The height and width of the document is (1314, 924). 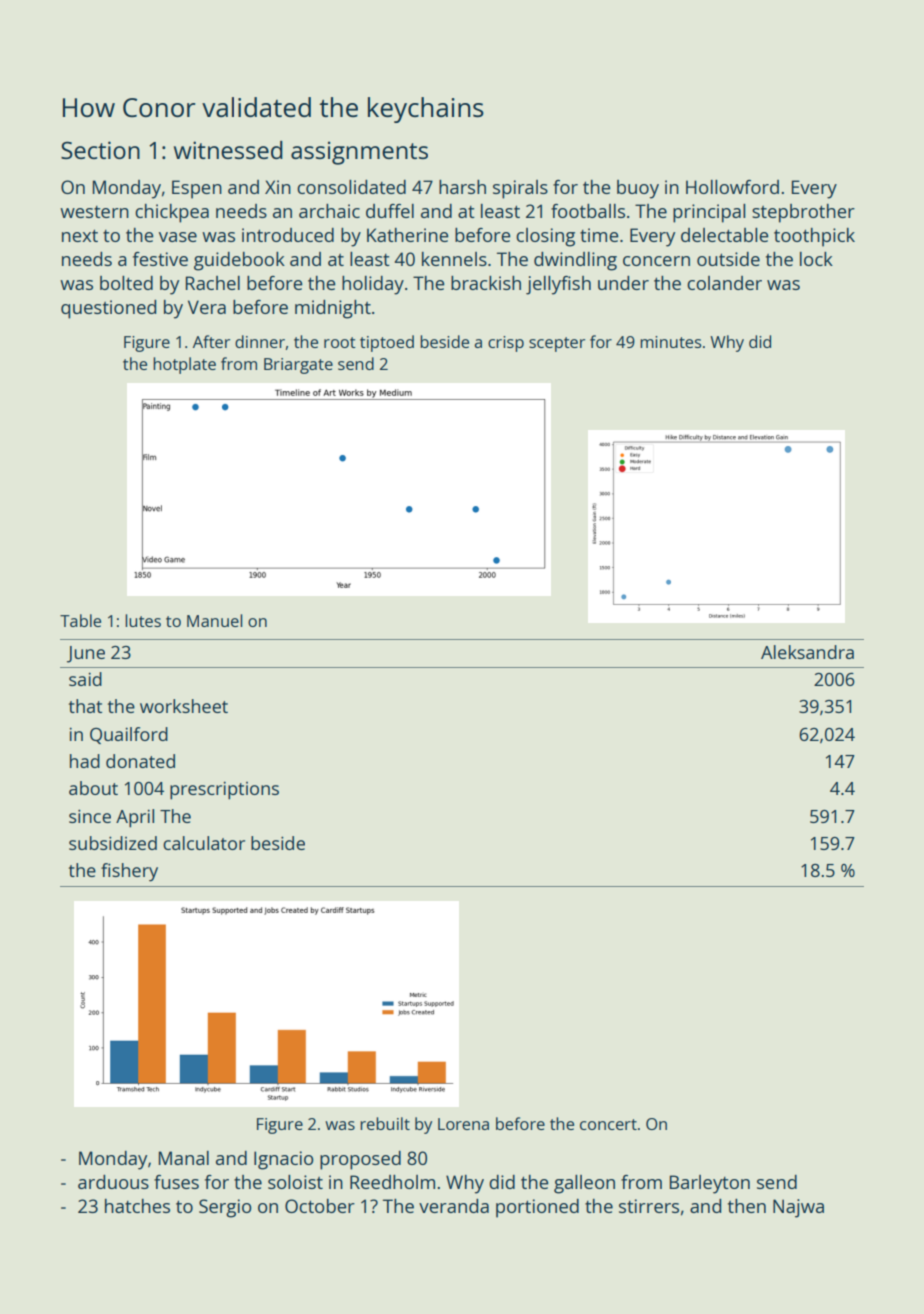 What do you see at coordinates (557, 344) in the document?
I see `scepter` at bounding box center [557, 344].
